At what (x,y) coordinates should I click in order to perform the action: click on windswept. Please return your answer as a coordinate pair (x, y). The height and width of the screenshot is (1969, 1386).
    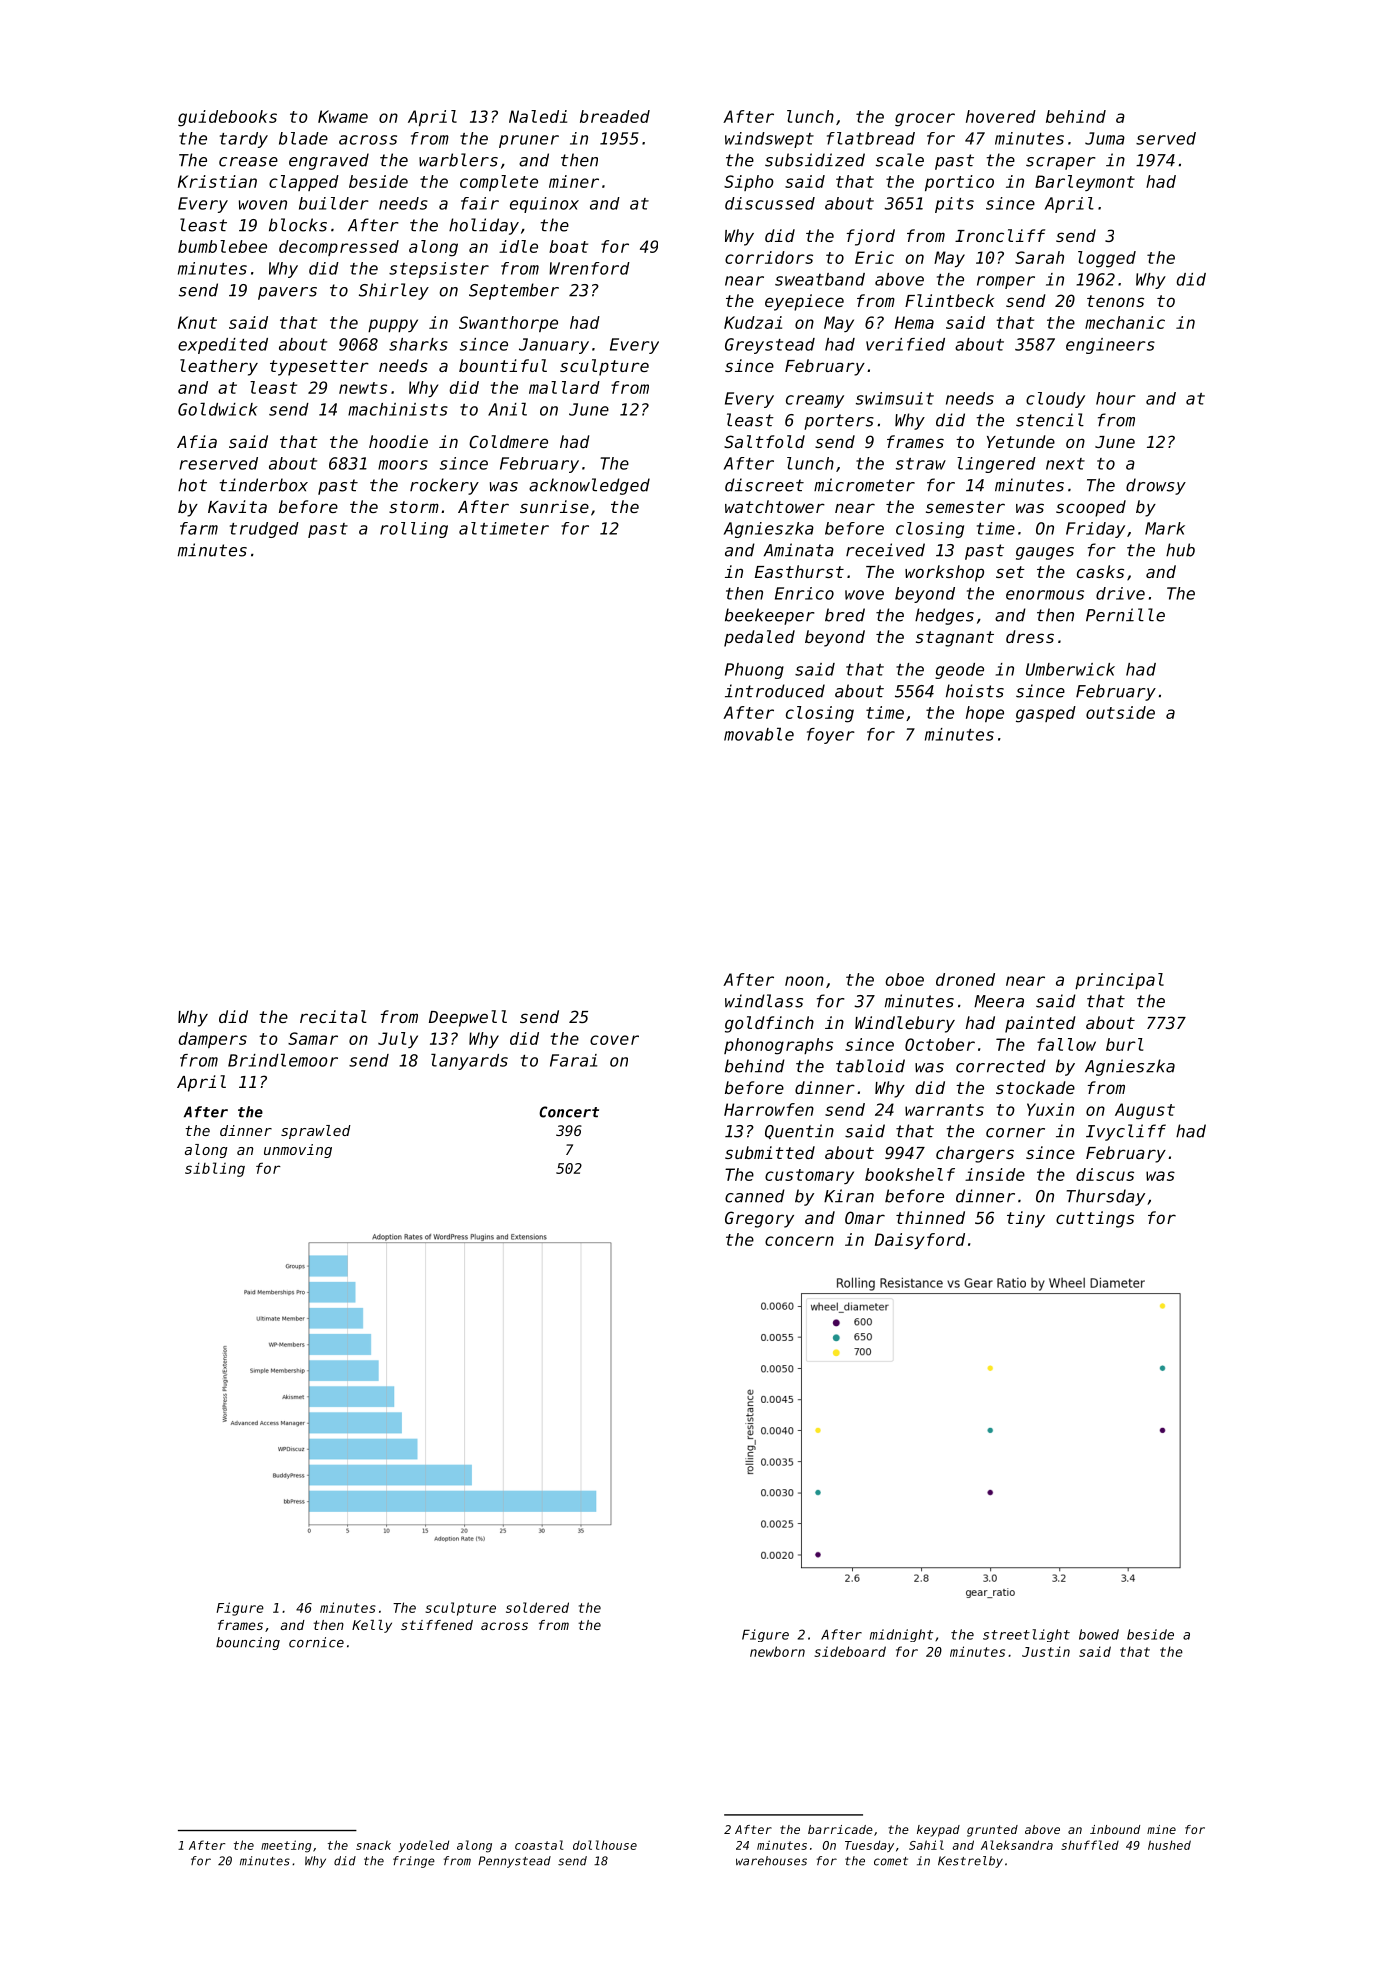
    Looking at the image, I should click on (769, 140).
